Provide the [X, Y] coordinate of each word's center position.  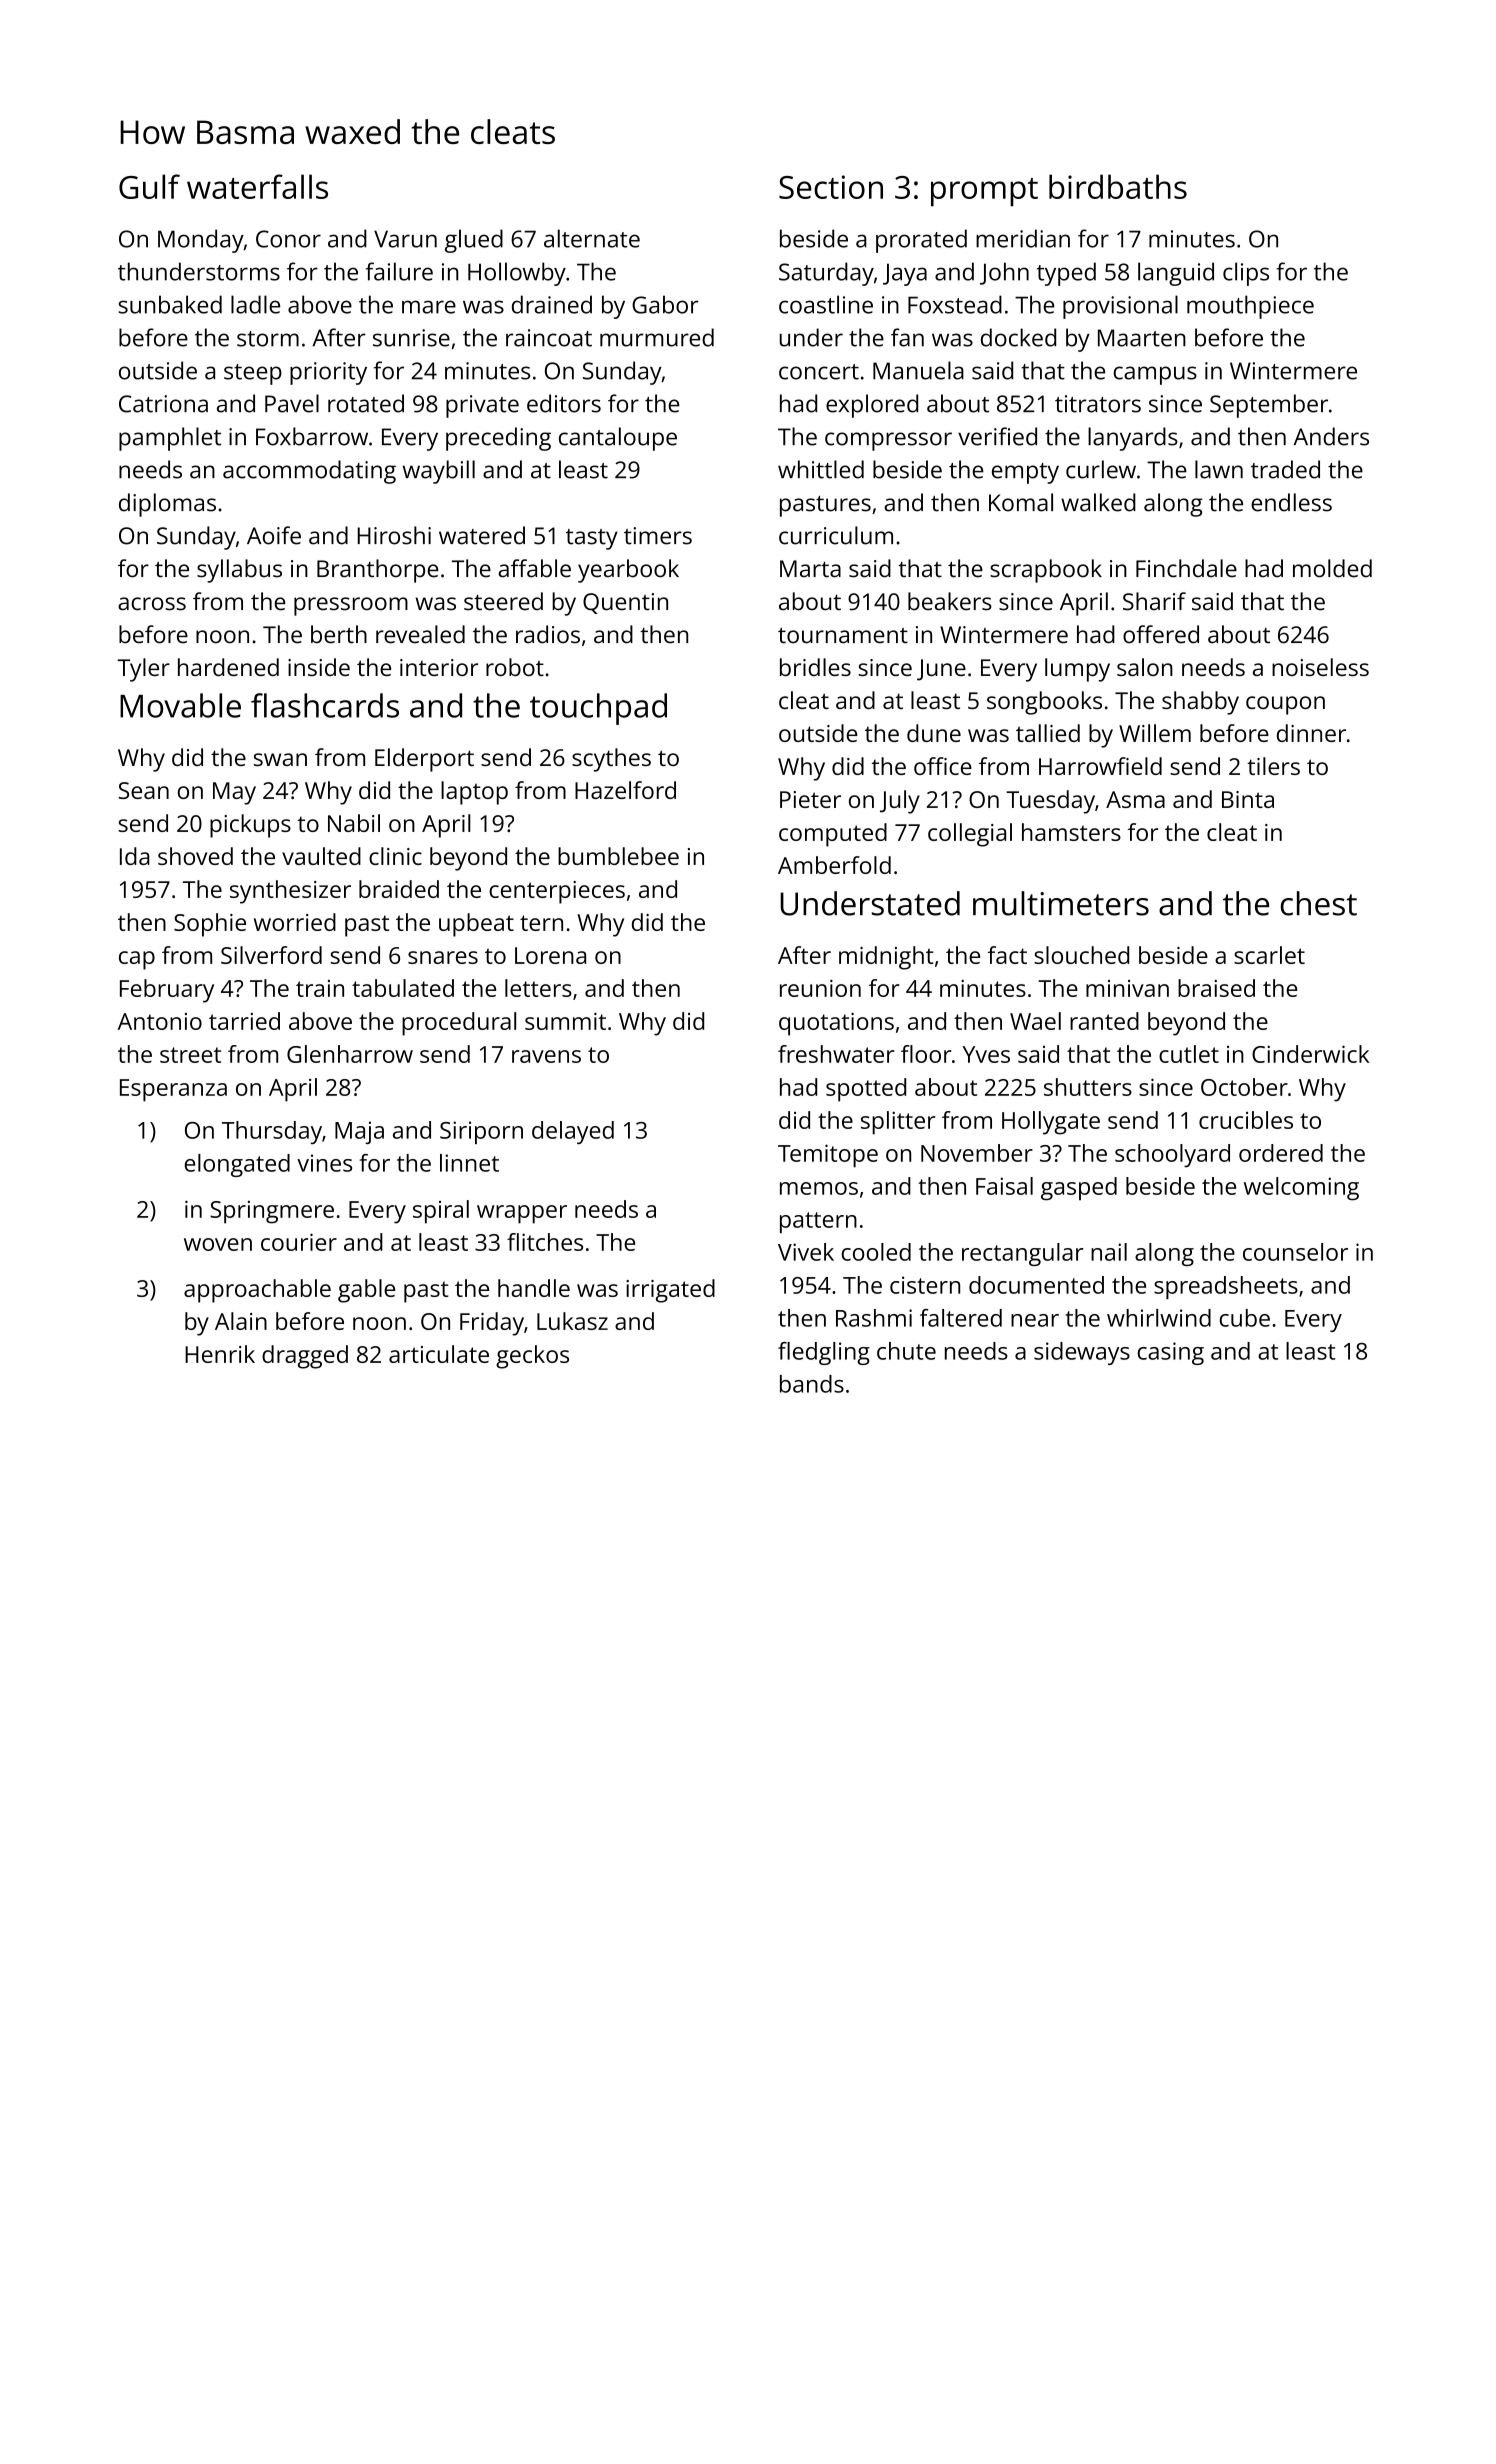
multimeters [1061, 903]
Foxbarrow [312, 436]
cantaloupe [618, 439]
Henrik [220, 1354]
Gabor [665, 304]
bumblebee [618, 856]
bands [812, 1384]
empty [1025, 473]
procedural [459, 1024]
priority [328, 373]
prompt [984, 192]
